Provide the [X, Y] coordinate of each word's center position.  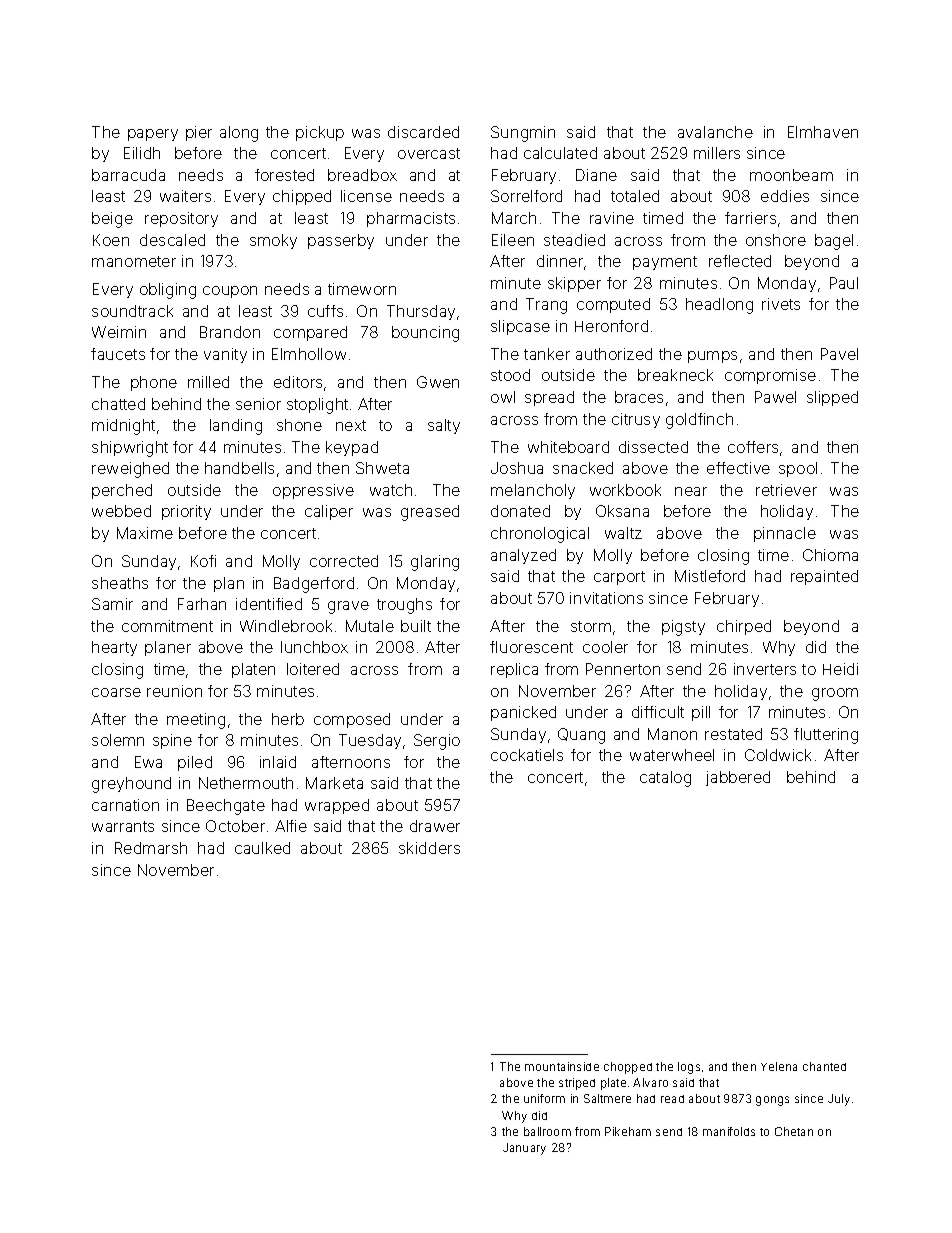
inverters [765, 669]
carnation [125, 805]
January [524, 1149]
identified [269, 604]
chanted [824, 1066]
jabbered [738, 778]
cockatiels [527, 755]
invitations [606, 598]
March [514, 218]
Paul [844, 283]
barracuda [128, 175]
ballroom [547, 1131]
